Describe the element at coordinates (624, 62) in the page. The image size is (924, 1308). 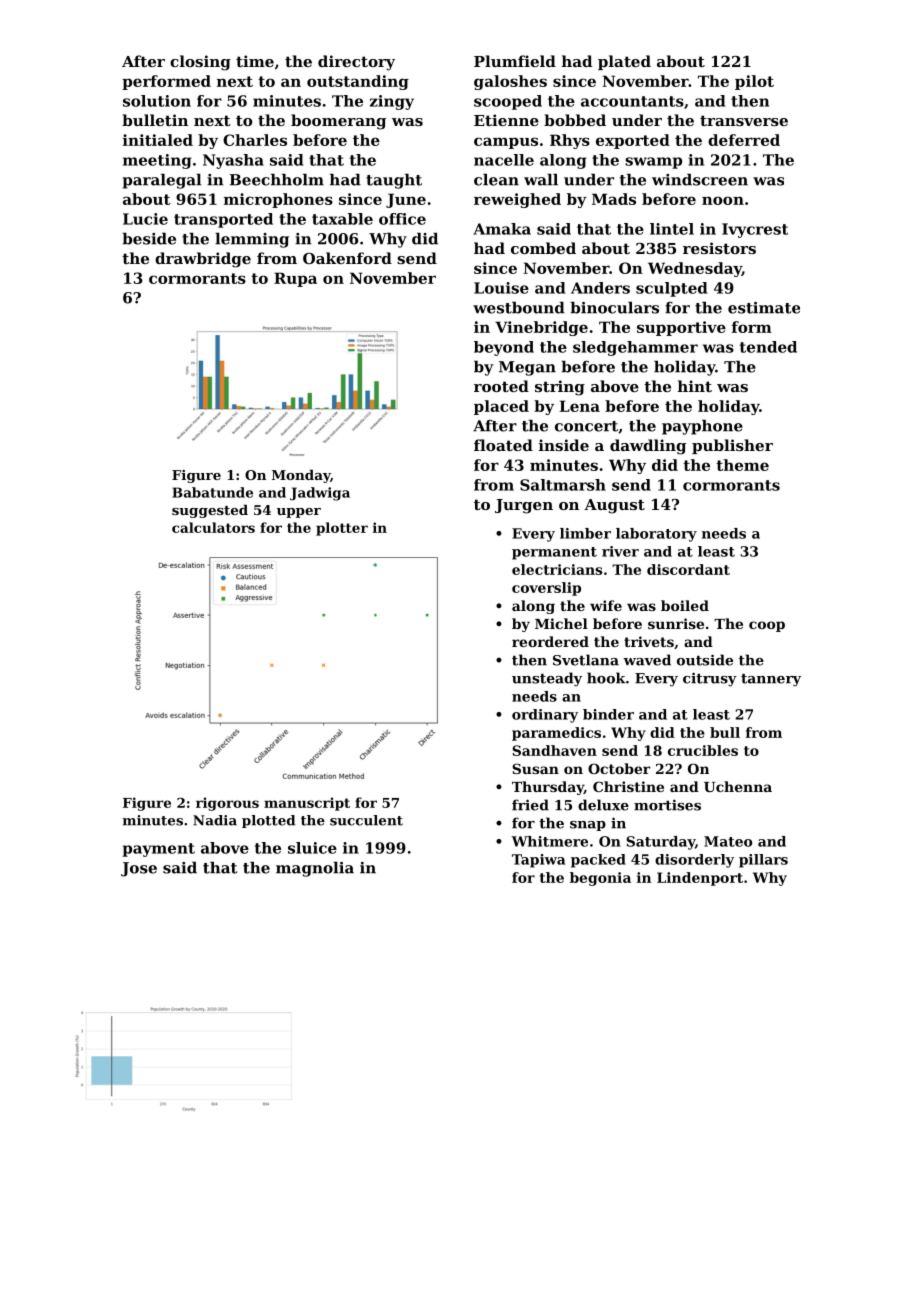
I see `plated` at that location.
